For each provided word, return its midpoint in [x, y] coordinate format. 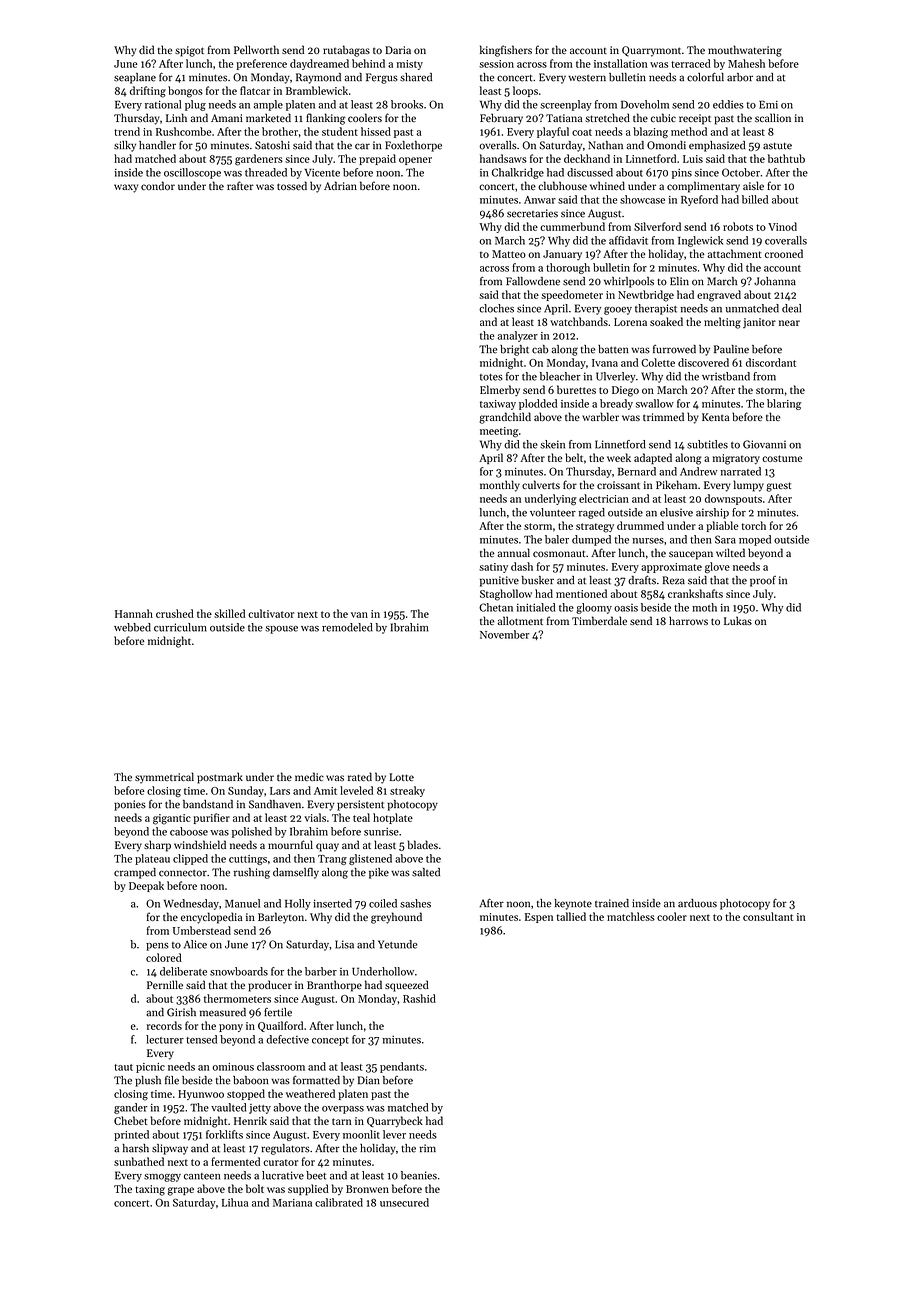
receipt [695, 119]
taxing [150, 1190]
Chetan [496, 607]
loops [525, 91]
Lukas [738, 620]
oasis [626, 608]
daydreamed [319, 64]
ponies [130, 805]
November [504, 634]
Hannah [134, 613]
